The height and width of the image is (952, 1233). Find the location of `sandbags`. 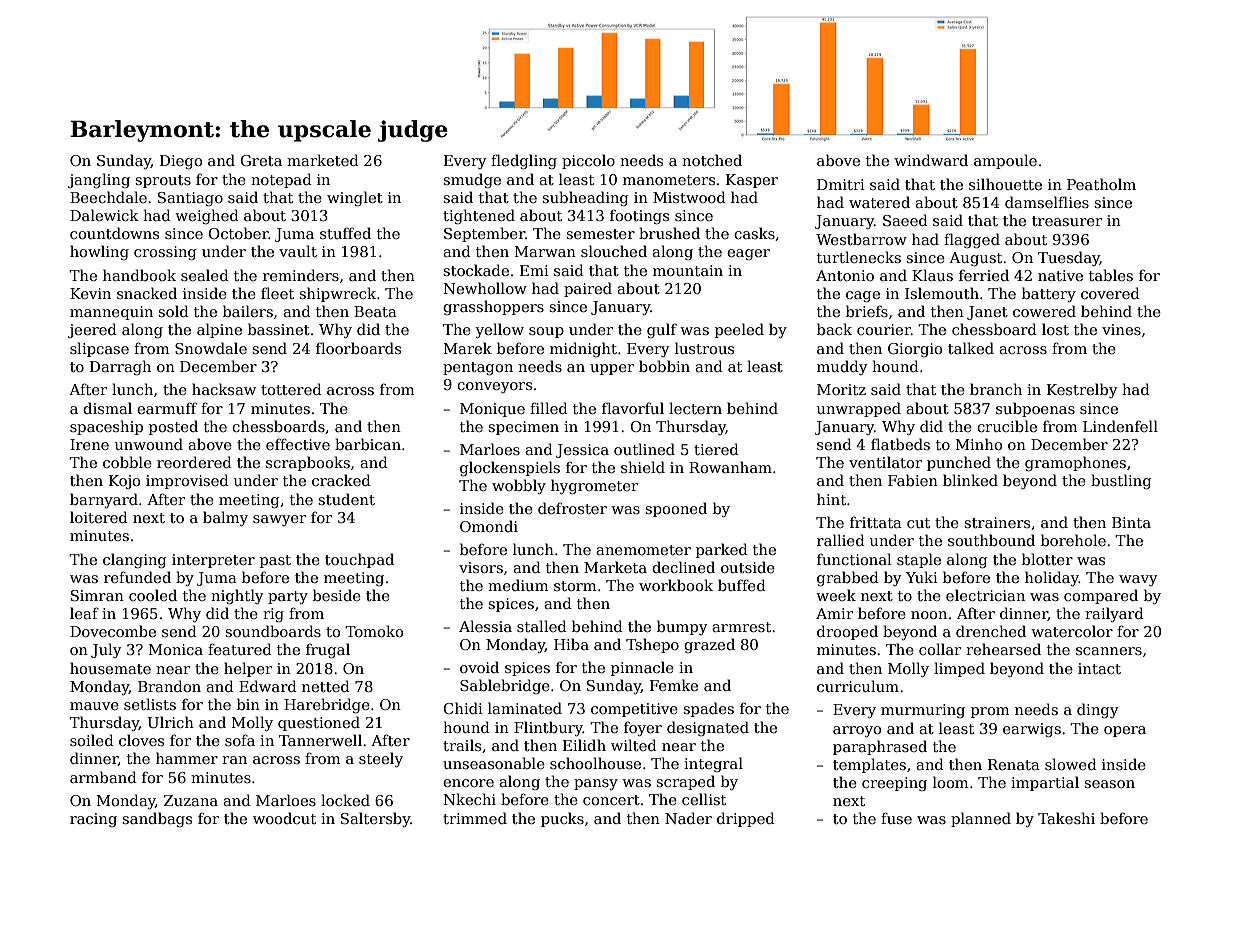

sandbags is located at coordinates (157, 819).
